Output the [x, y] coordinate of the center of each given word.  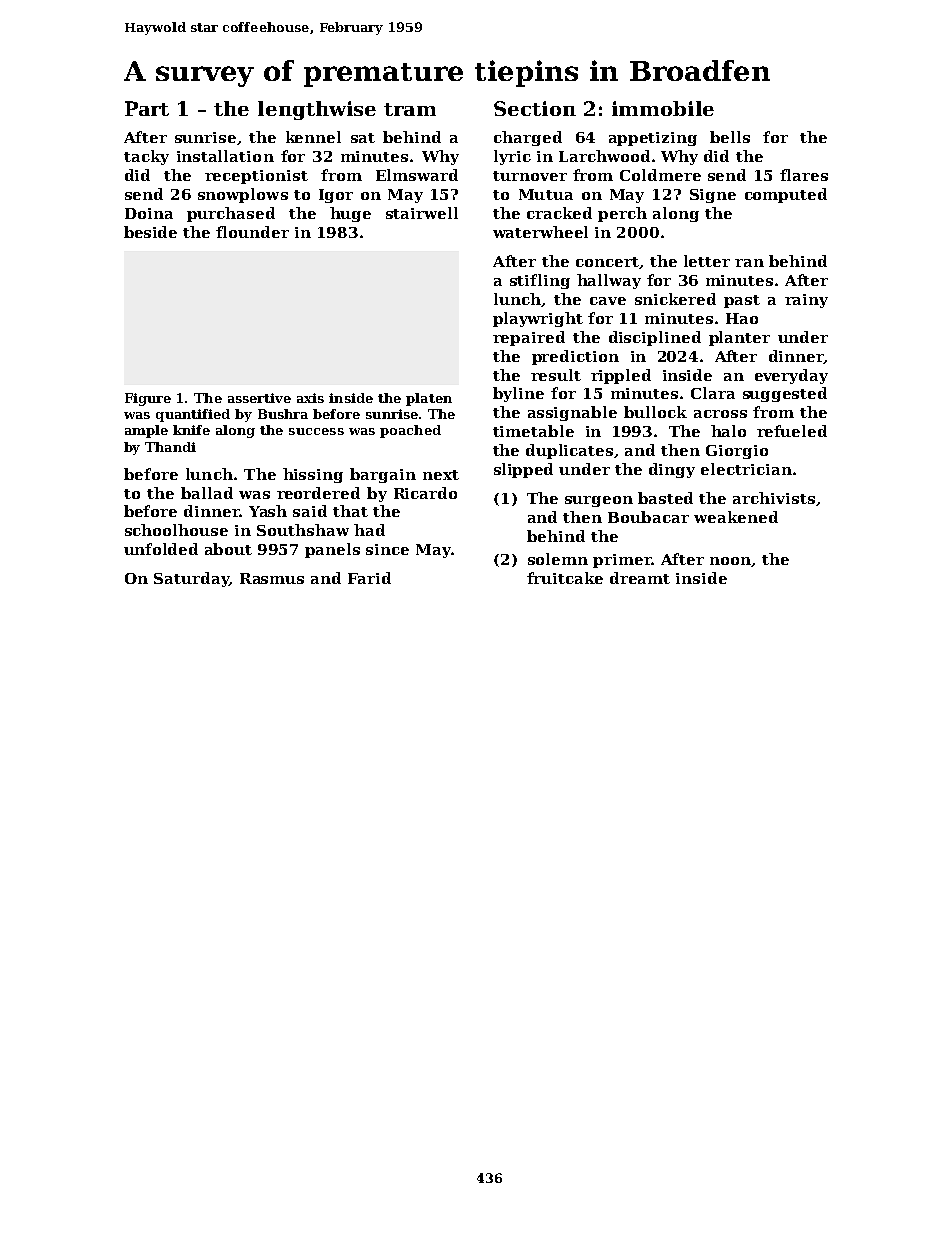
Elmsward [417, 175]
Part [147, 108]
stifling [540, 281]
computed [786, 195]
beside [150, 232]
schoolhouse [176, 530]
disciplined [655, 338]
